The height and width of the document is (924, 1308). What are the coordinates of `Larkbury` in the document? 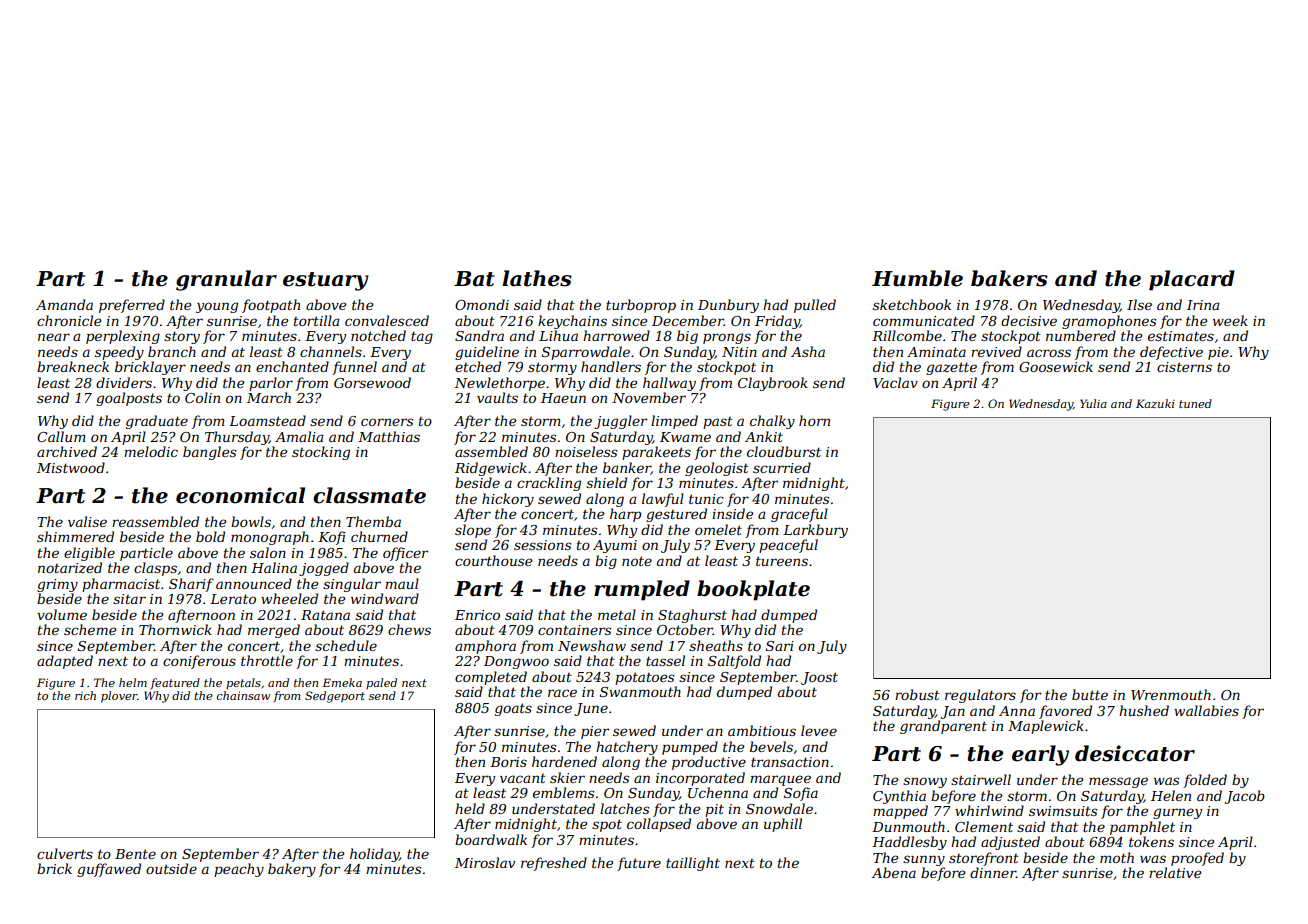 It's located at (815, 531).
